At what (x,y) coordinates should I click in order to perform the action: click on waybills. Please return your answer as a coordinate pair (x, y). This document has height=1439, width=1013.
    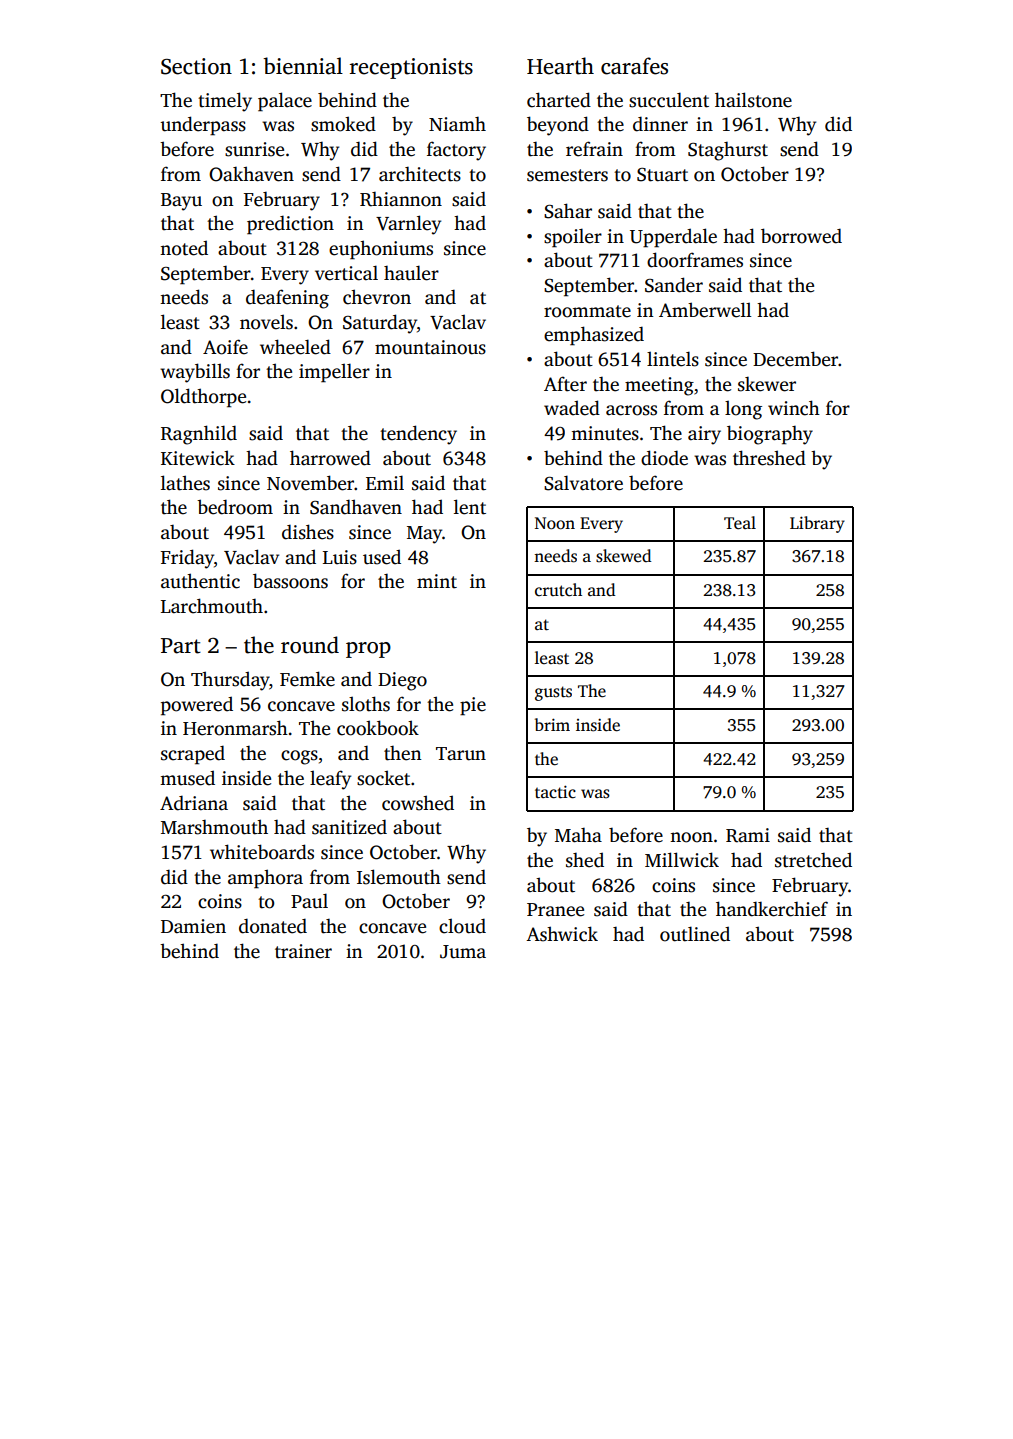
    Looking at the image, I should click on (195, 373).
